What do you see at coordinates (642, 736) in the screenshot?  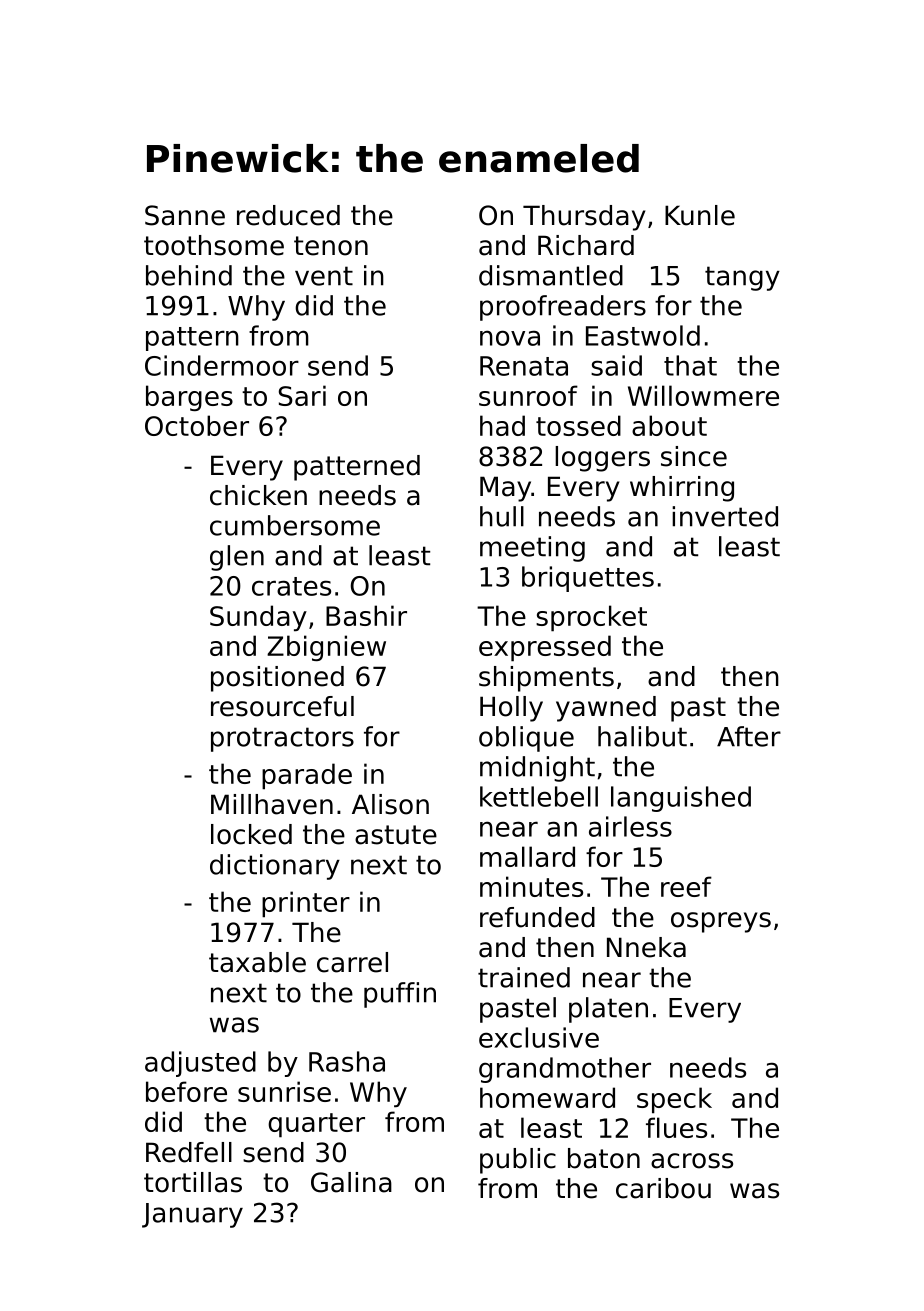 I see `halibut` at bounding box center [642, 736].
